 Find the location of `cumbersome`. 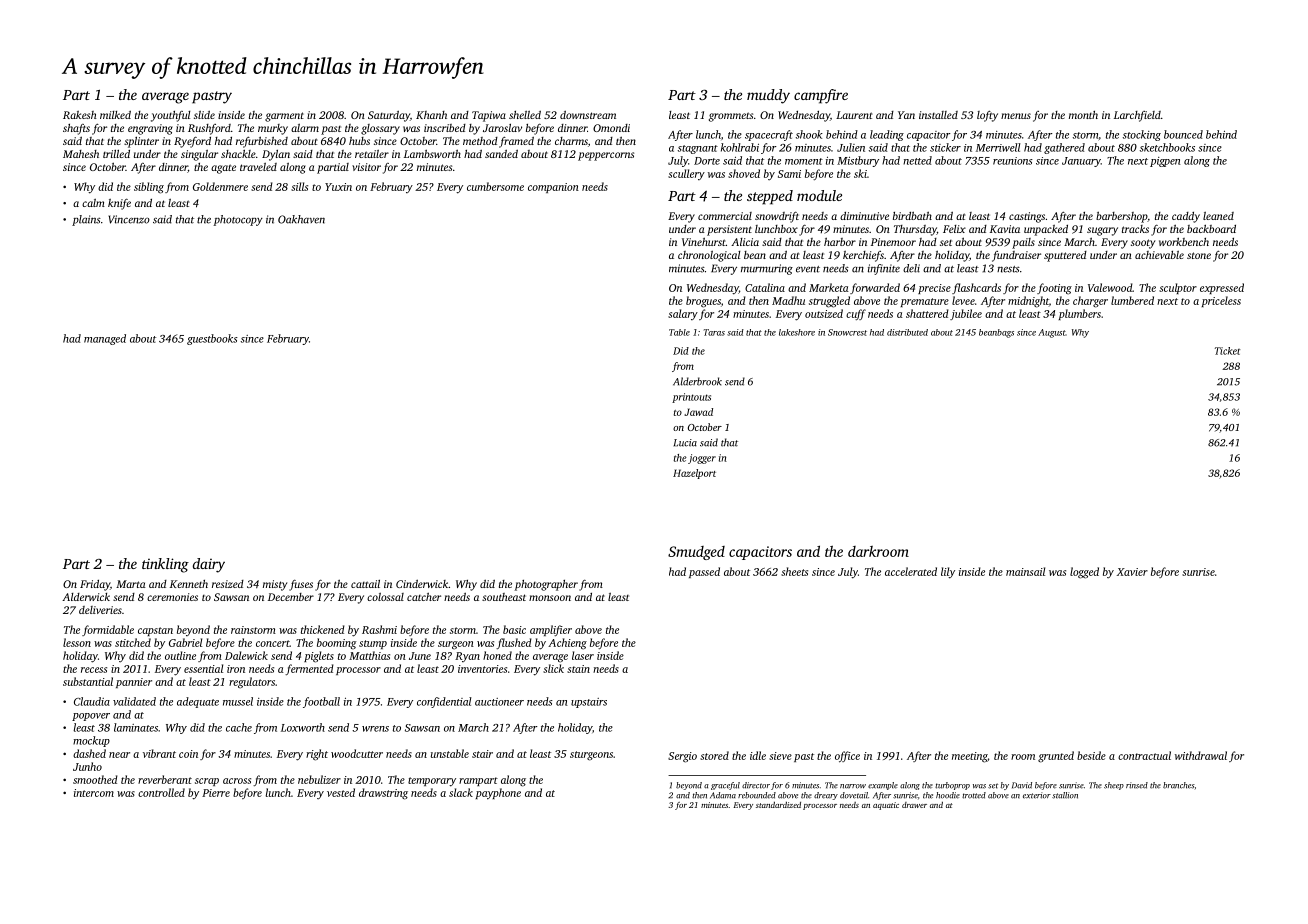

cumbersome is located at coordinates (495, 186).
